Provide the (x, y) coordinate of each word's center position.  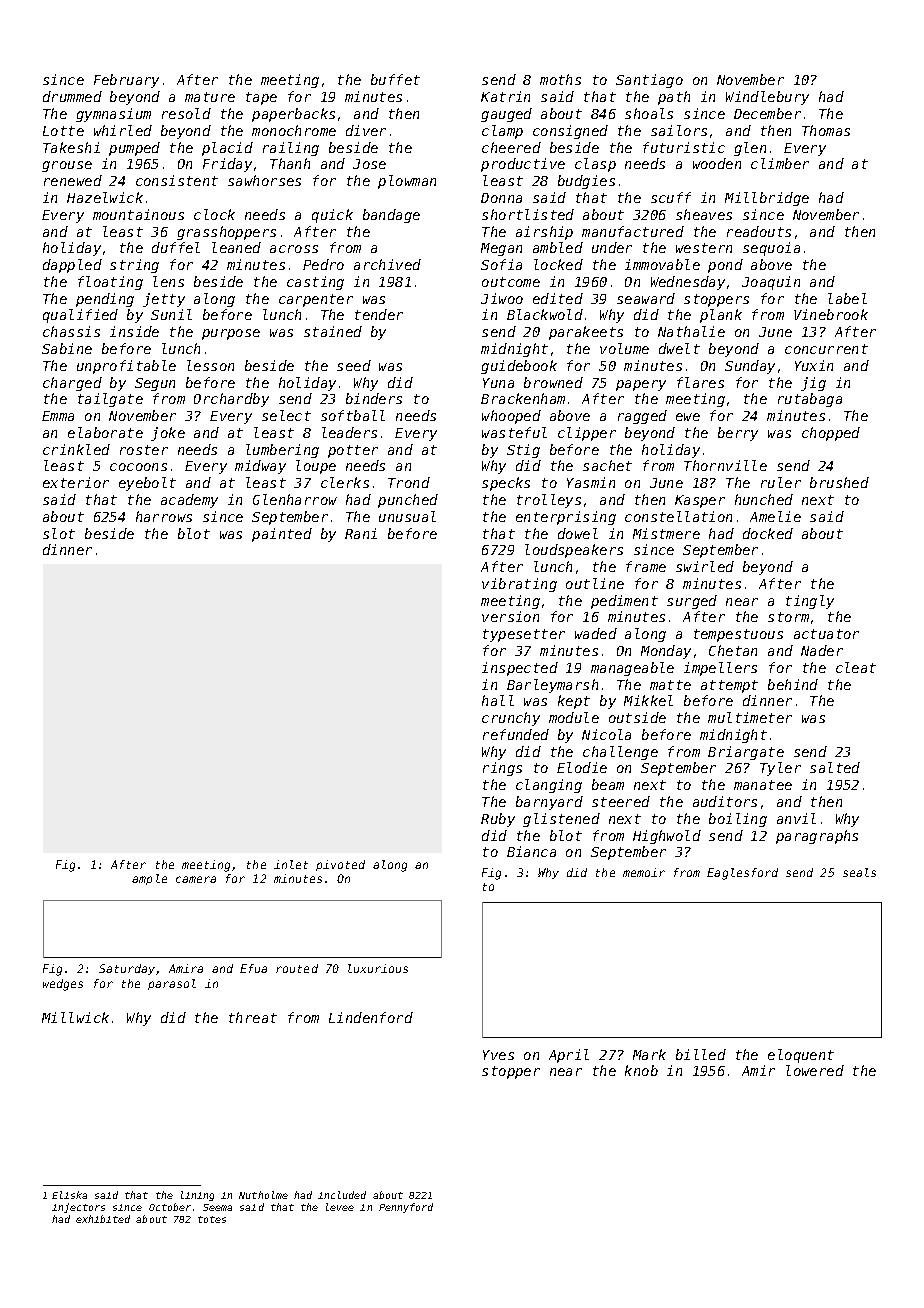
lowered (815, 1070)
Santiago (649, 81)
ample (149, 879)
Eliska (69, 1195)
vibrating (519, 585)
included (342, 1195)
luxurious (378, 968)
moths (560, 79)
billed (701, 1054)
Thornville (725, 465)
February (126, 81)
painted (282, 535)
